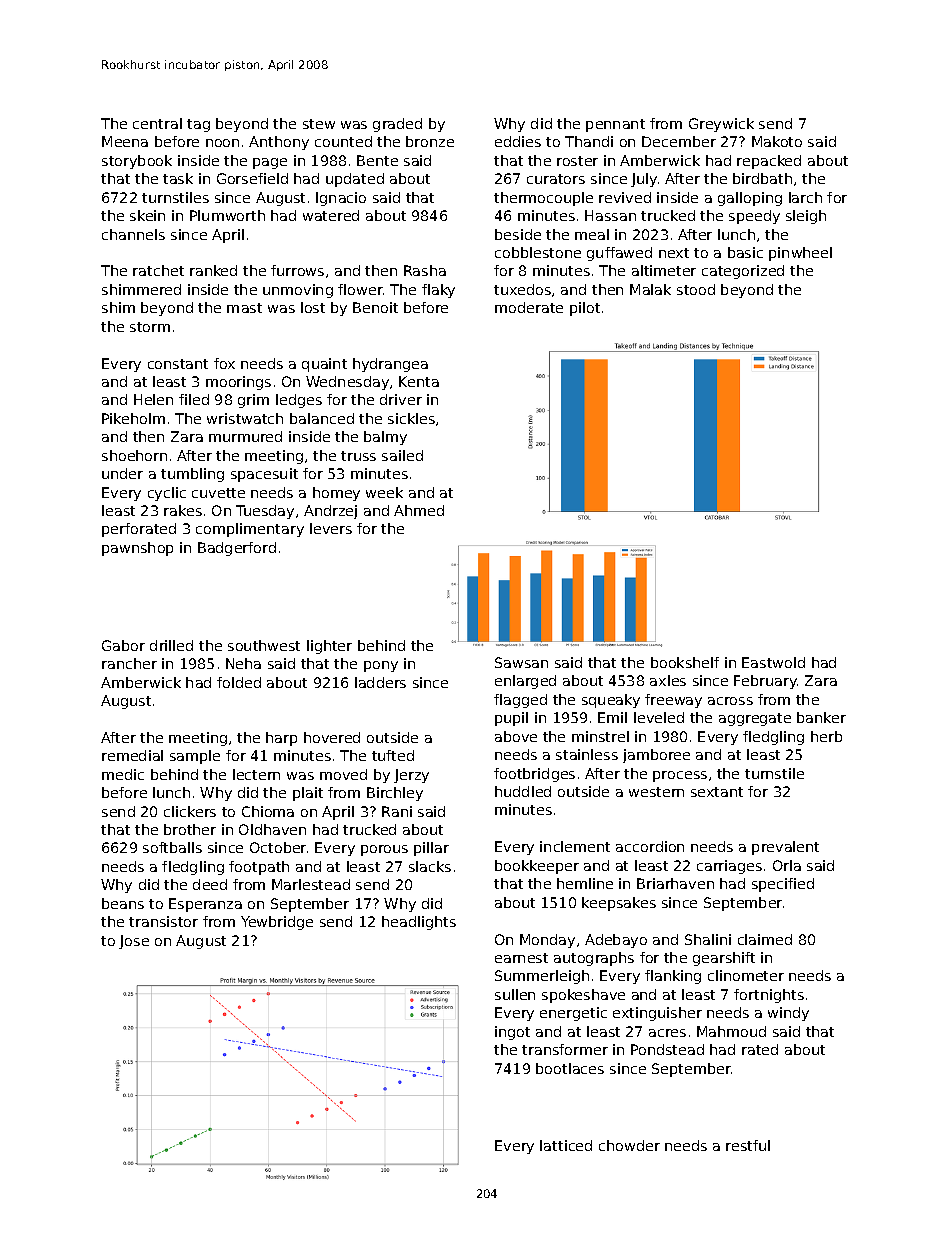  What do you see at coordinates (134, 942) in the screenshot?
I see `Jose` at bounding box center [134, 942].
